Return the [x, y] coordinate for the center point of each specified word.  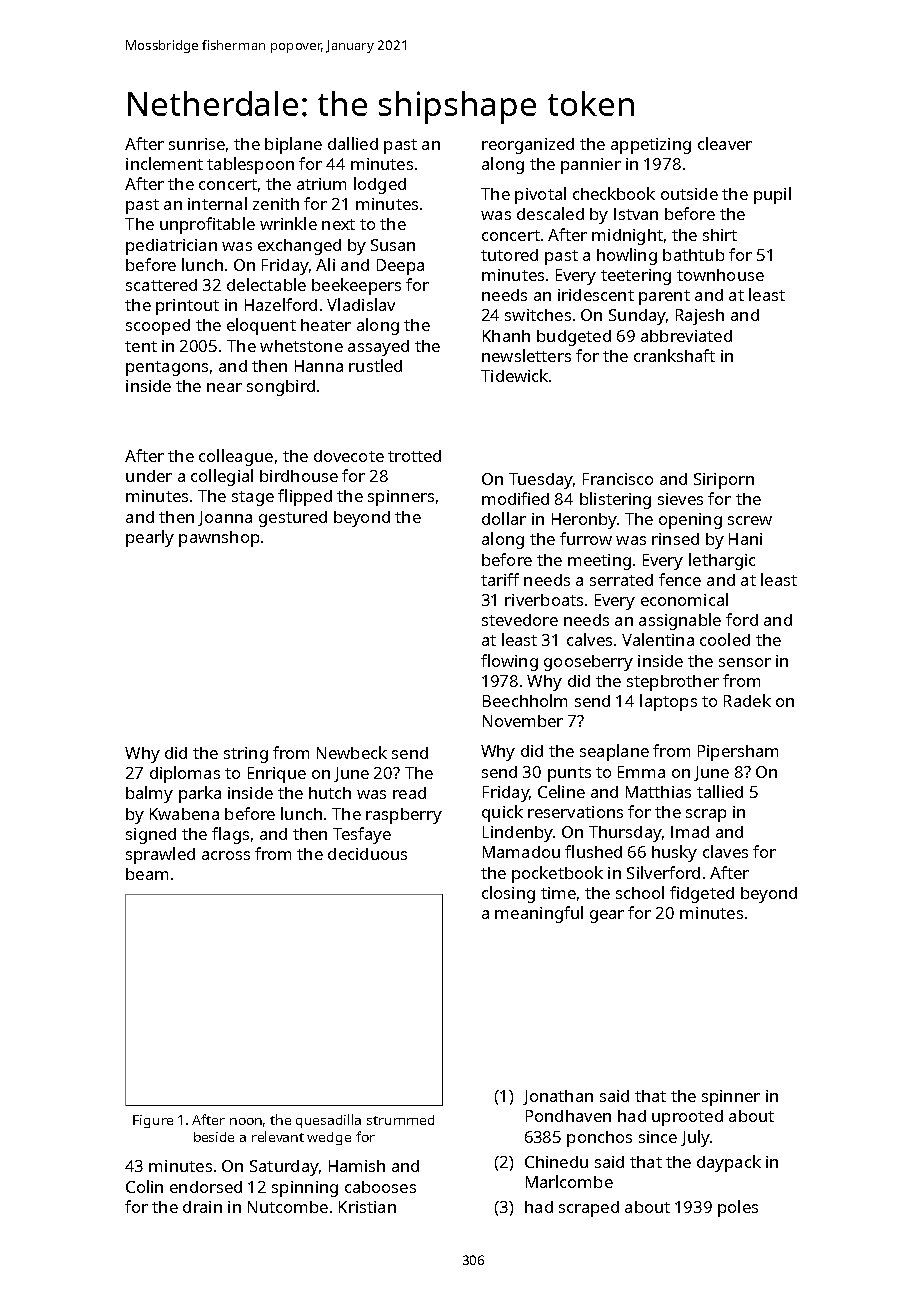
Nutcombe [288, 1207]
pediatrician [171, 247]
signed [151, 836]
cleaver [725, 143]
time [558, 893]
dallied [353, 143]
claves [725, 851]
